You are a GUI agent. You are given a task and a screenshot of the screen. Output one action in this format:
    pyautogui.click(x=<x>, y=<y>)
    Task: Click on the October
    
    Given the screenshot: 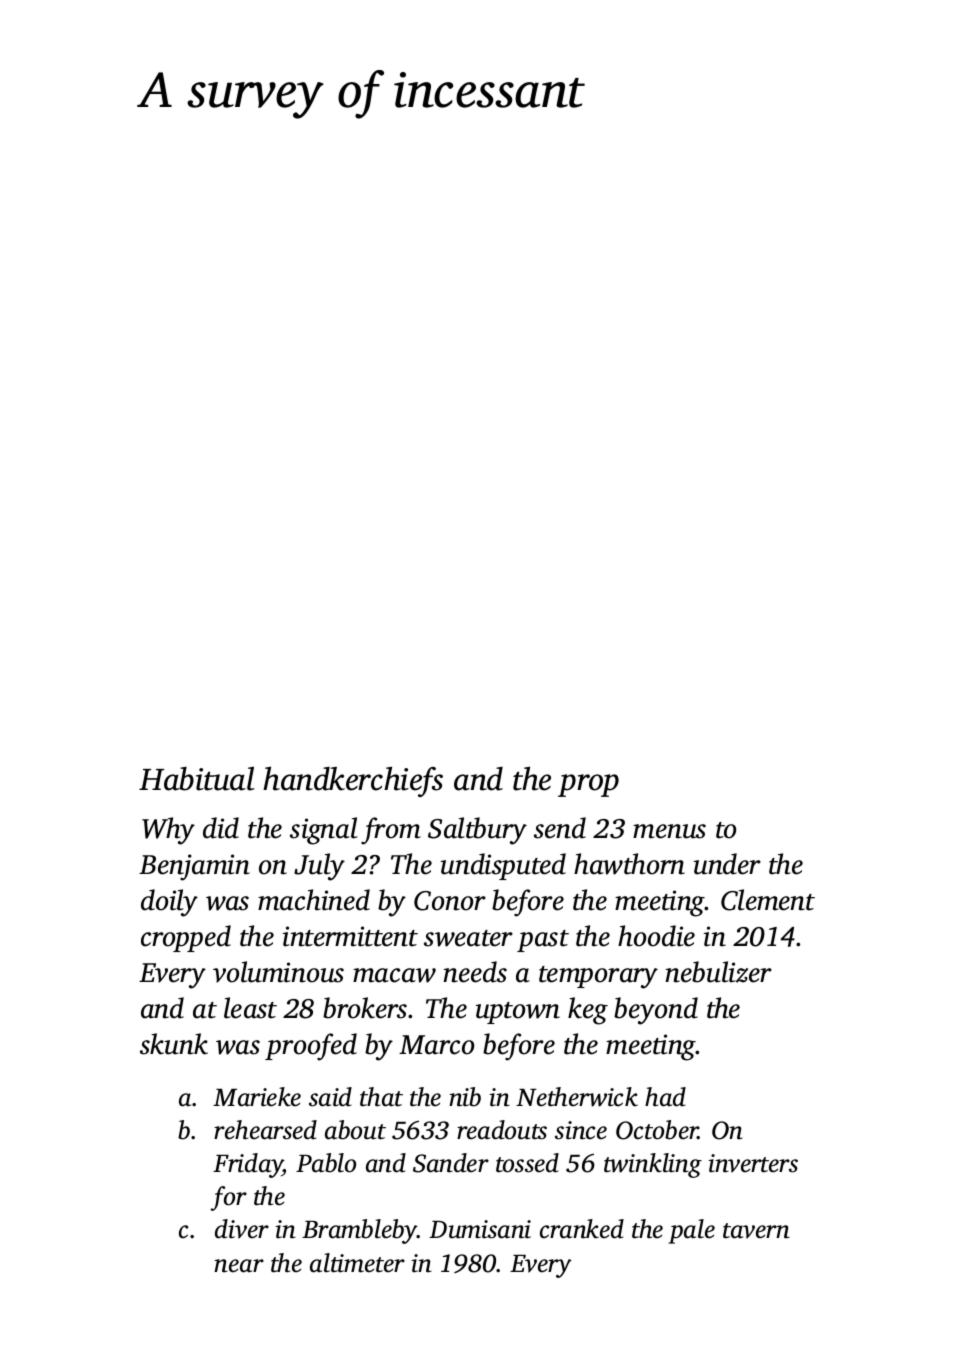 What is the action you would take?
    pyautogui.click(x=657, y=1130)
